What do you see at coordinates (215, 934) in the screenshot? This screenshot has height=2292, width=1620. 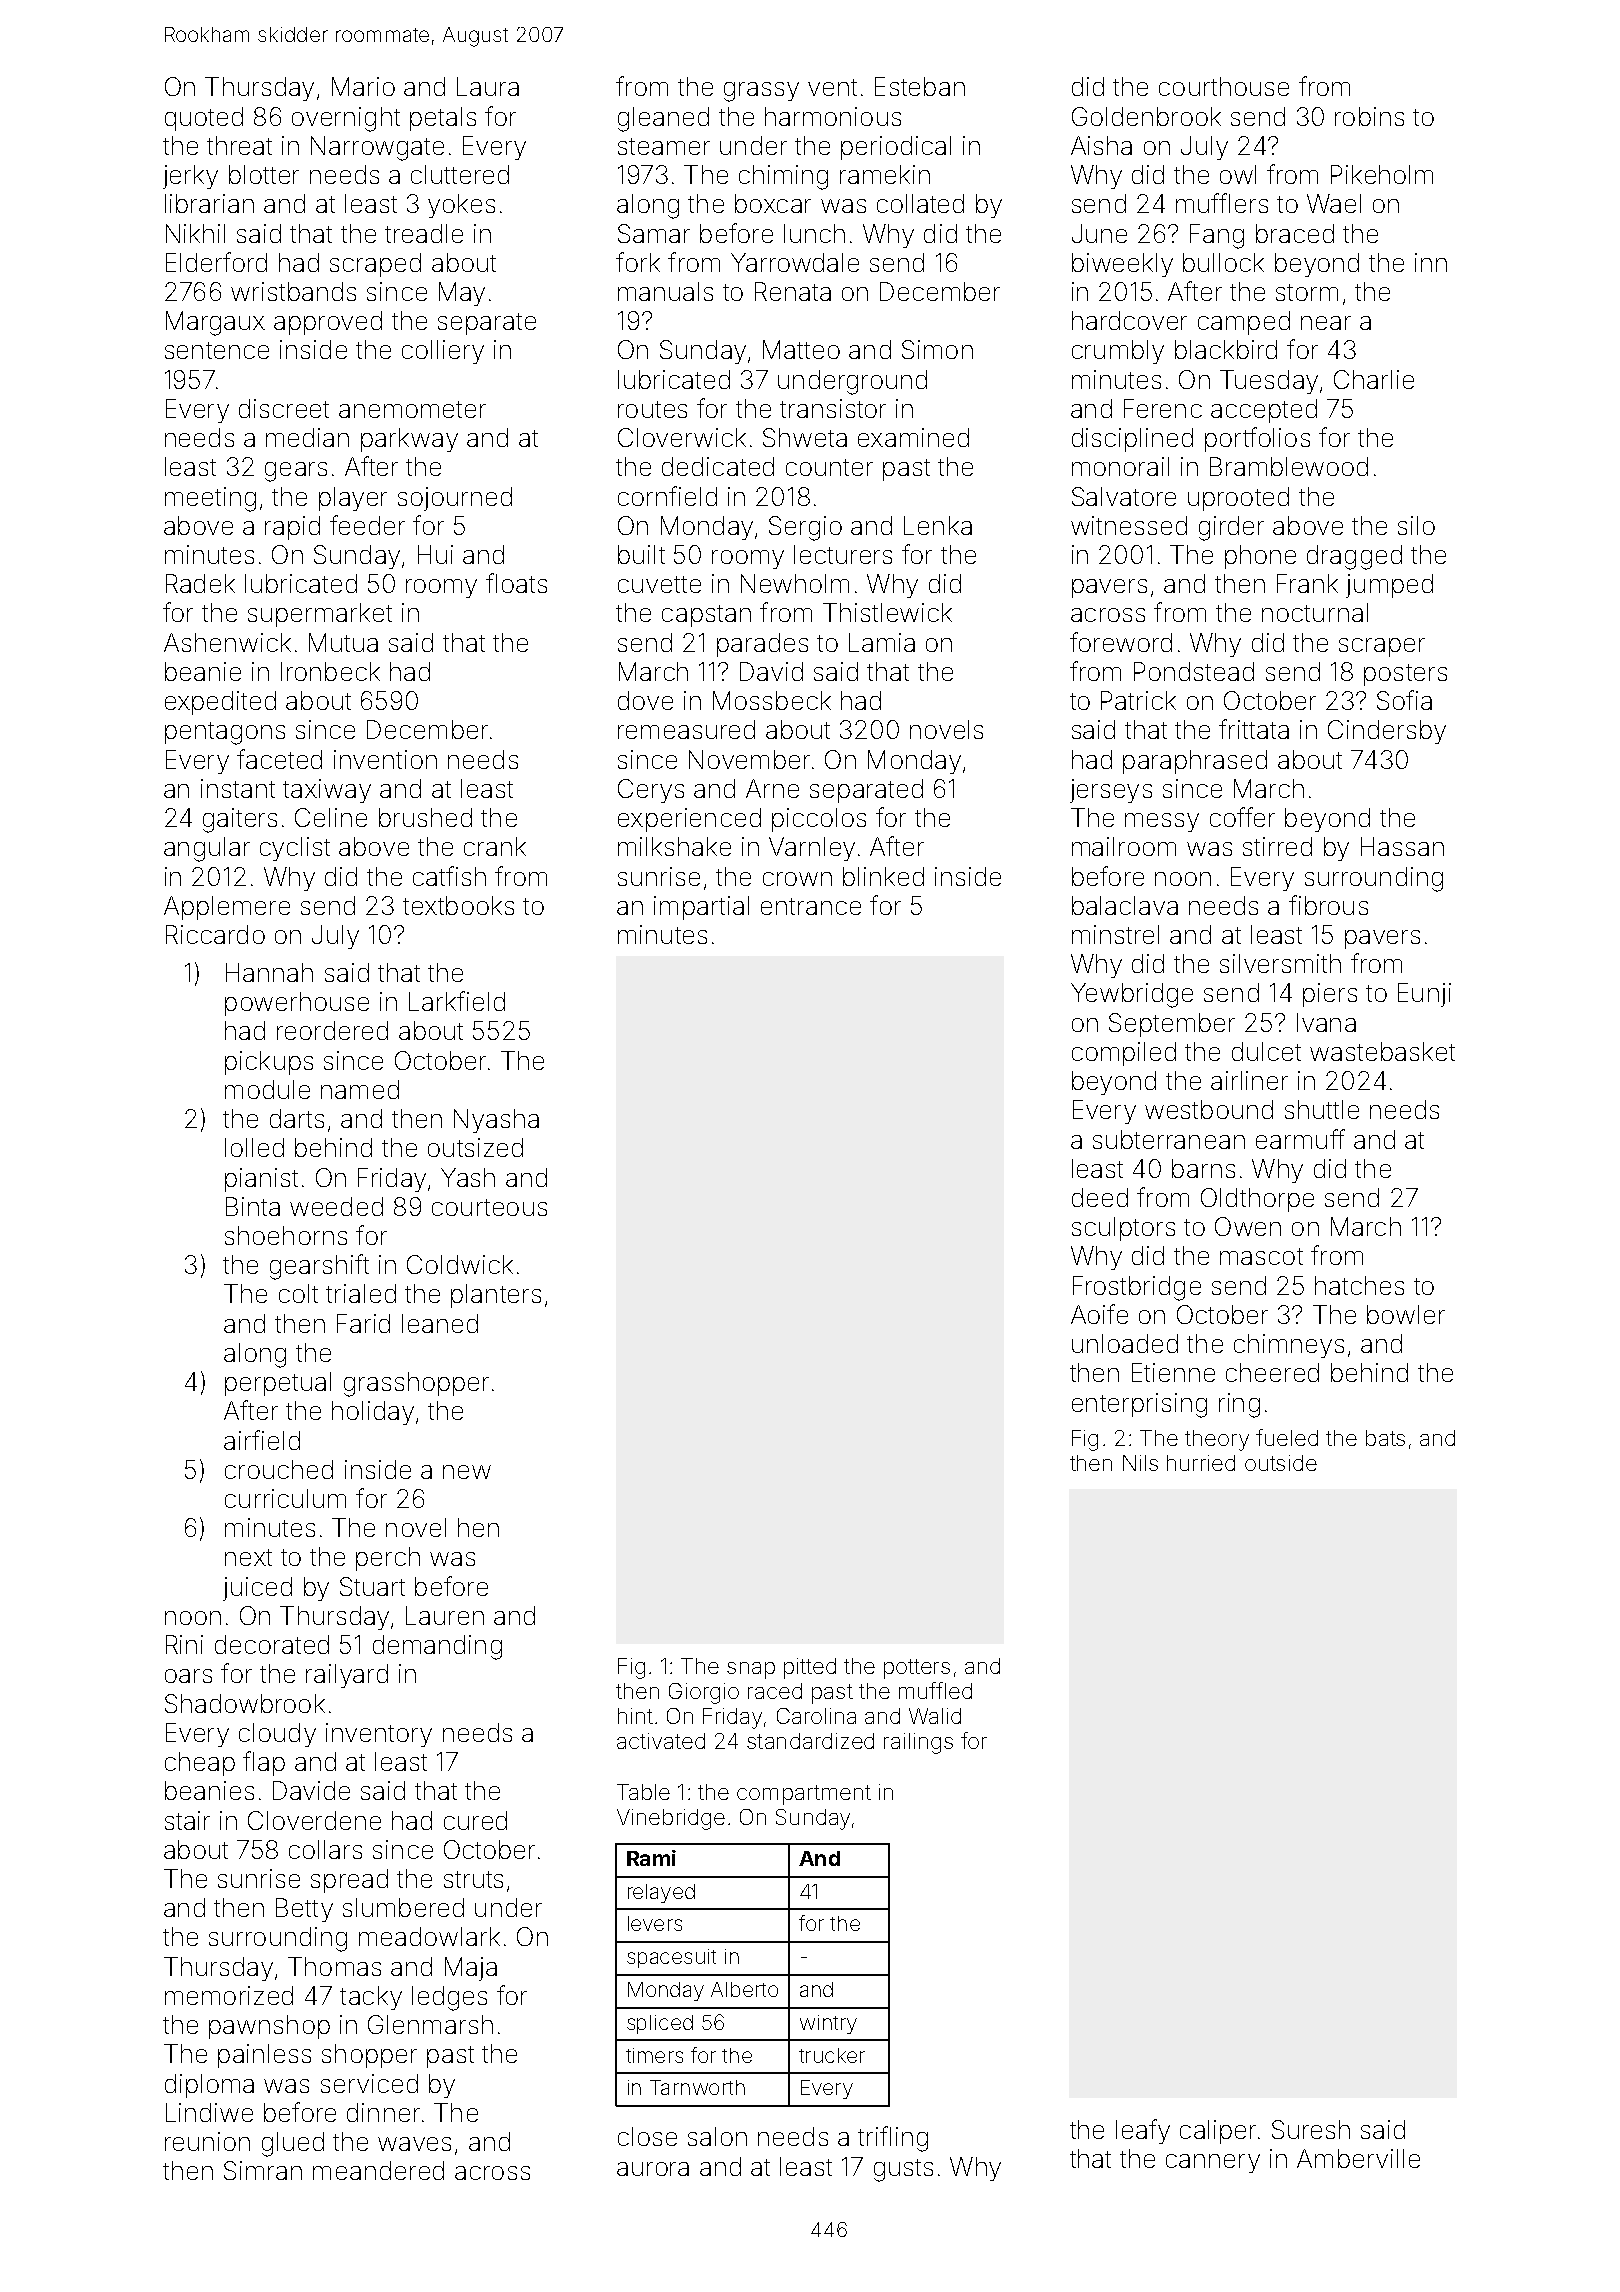 I see `Riccardo` at bounding box center [215, 934].
